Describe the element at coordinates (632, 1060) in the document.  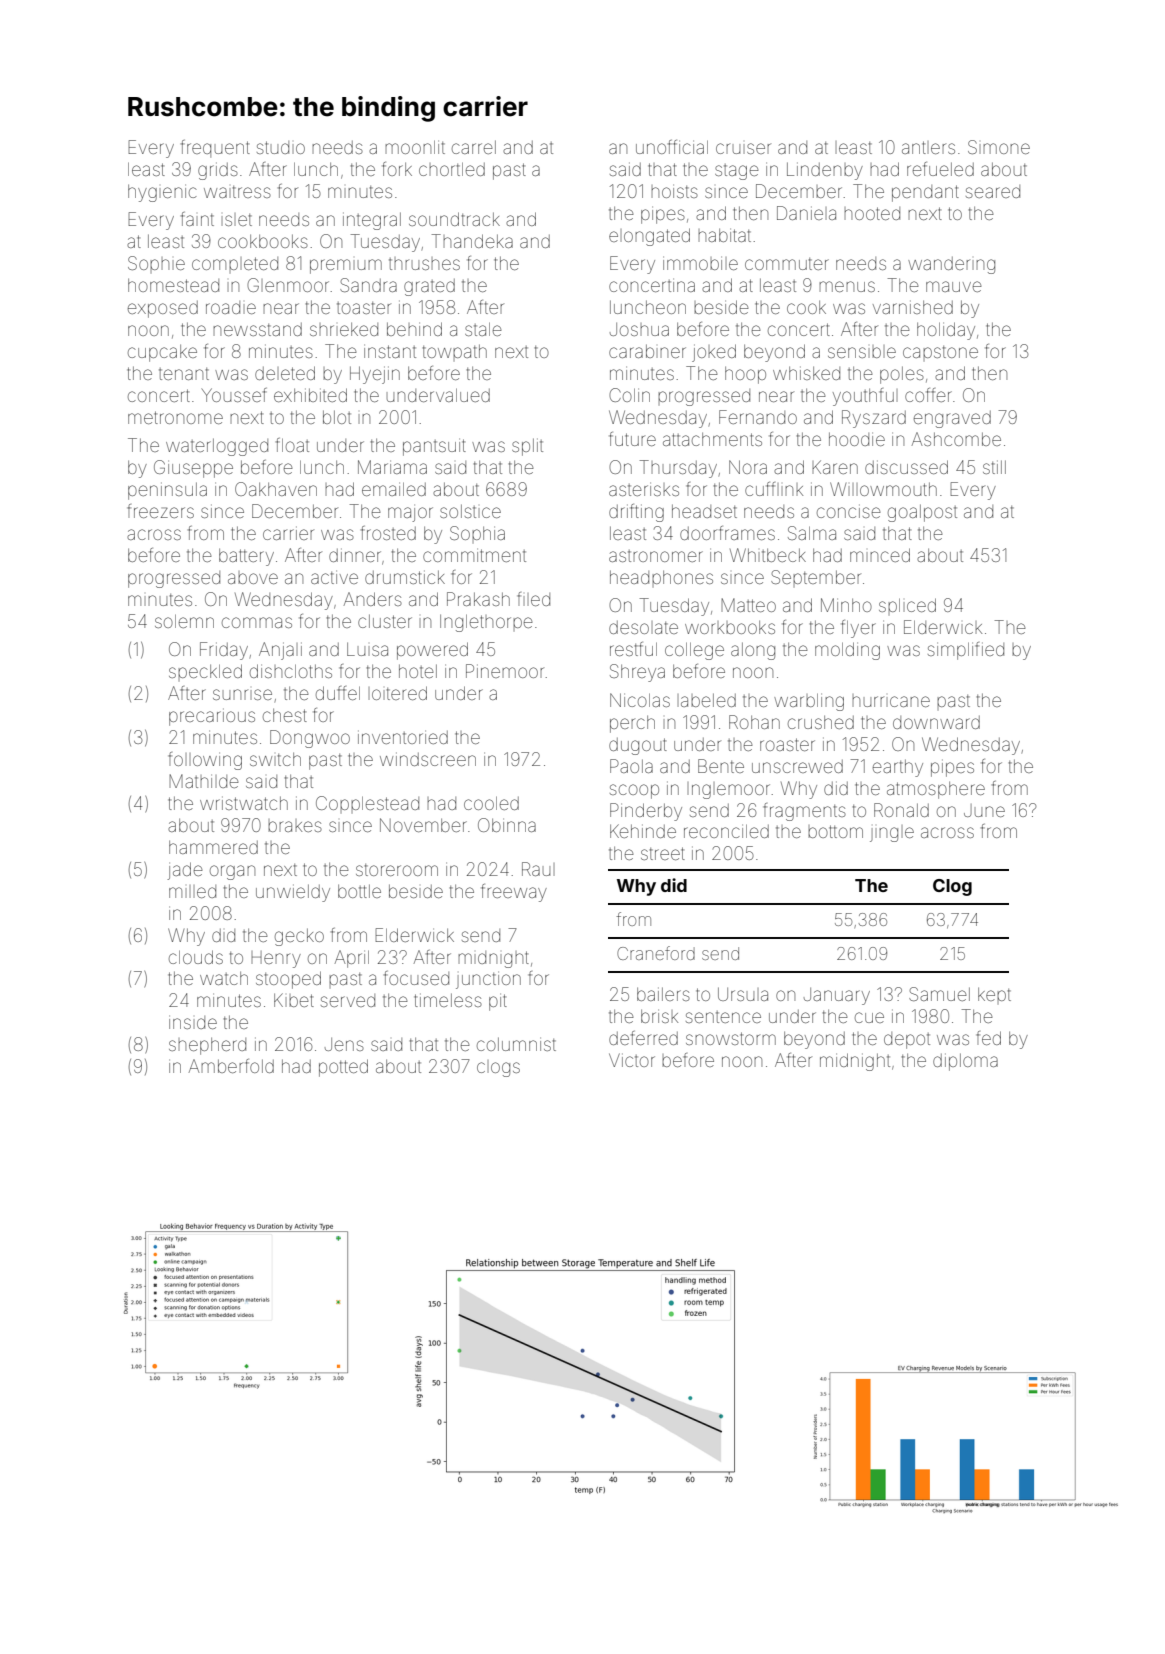
I see `Victor` at that location.
